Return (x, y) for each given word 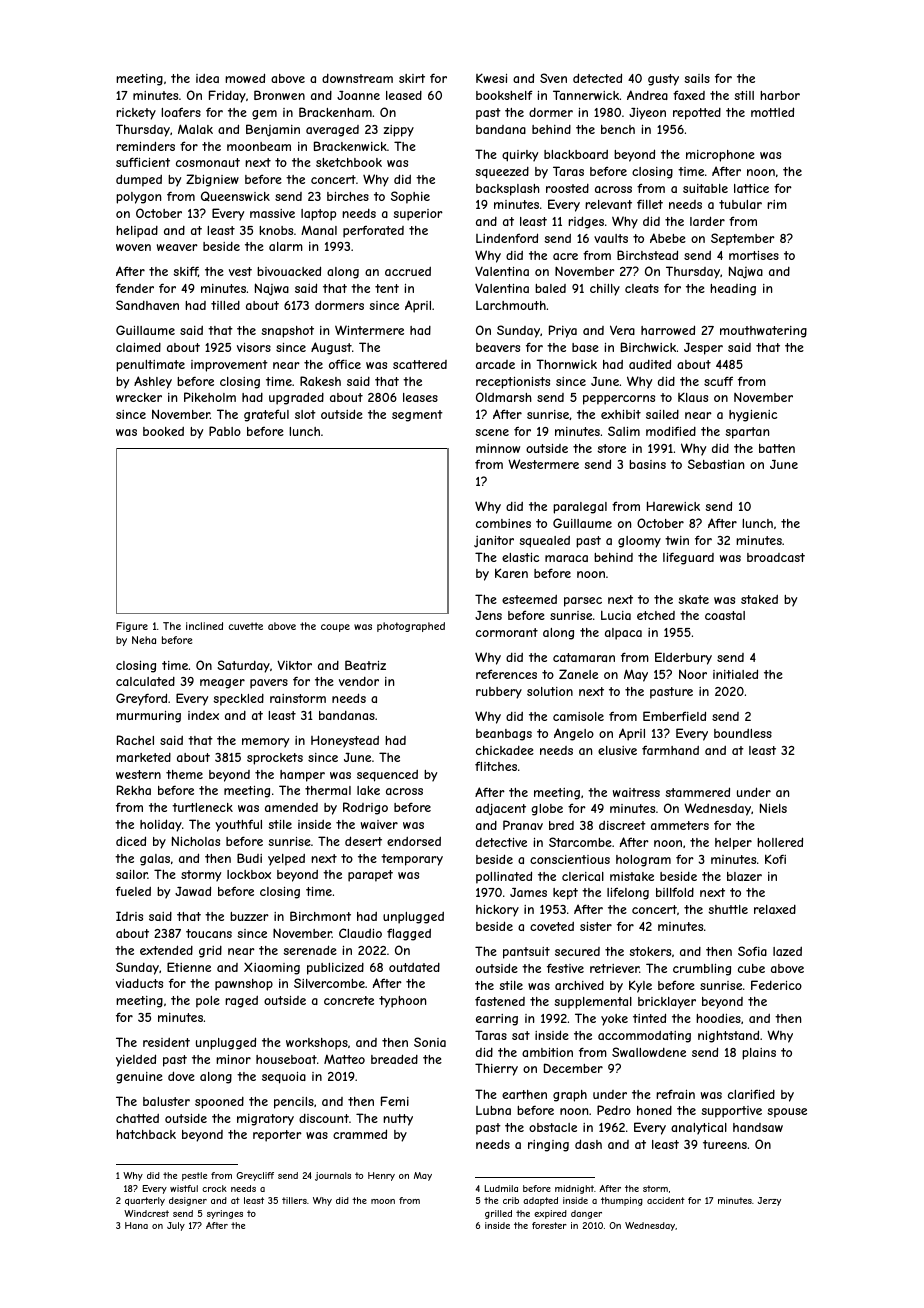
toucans (209, 933)
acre (565, 256)
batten (777, 448)
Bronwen (279, 95)
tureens (725, 1144)
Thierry (496, 1069)
